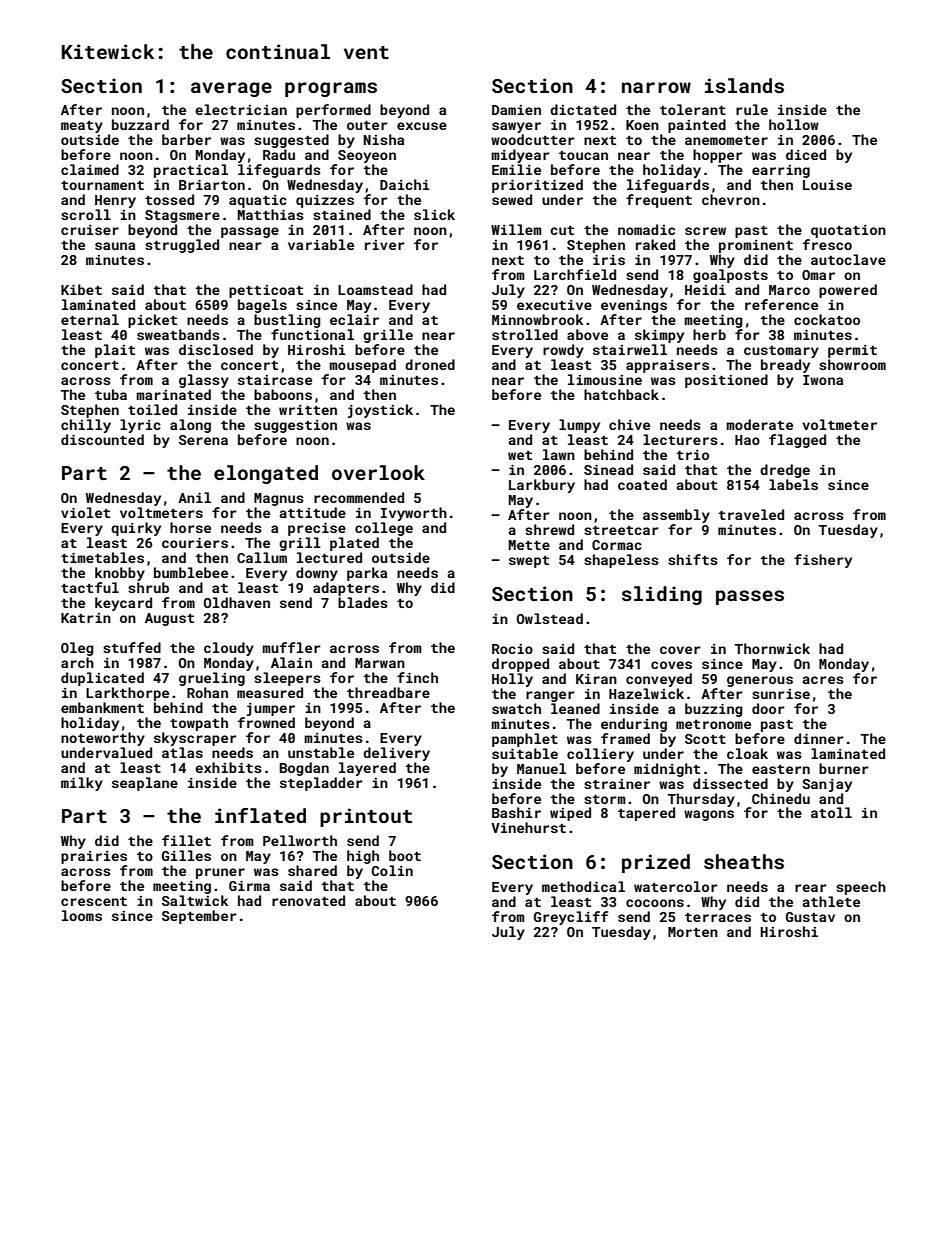 The image size is (952, 1233). I want to click on frowned, so click(266, 722).
